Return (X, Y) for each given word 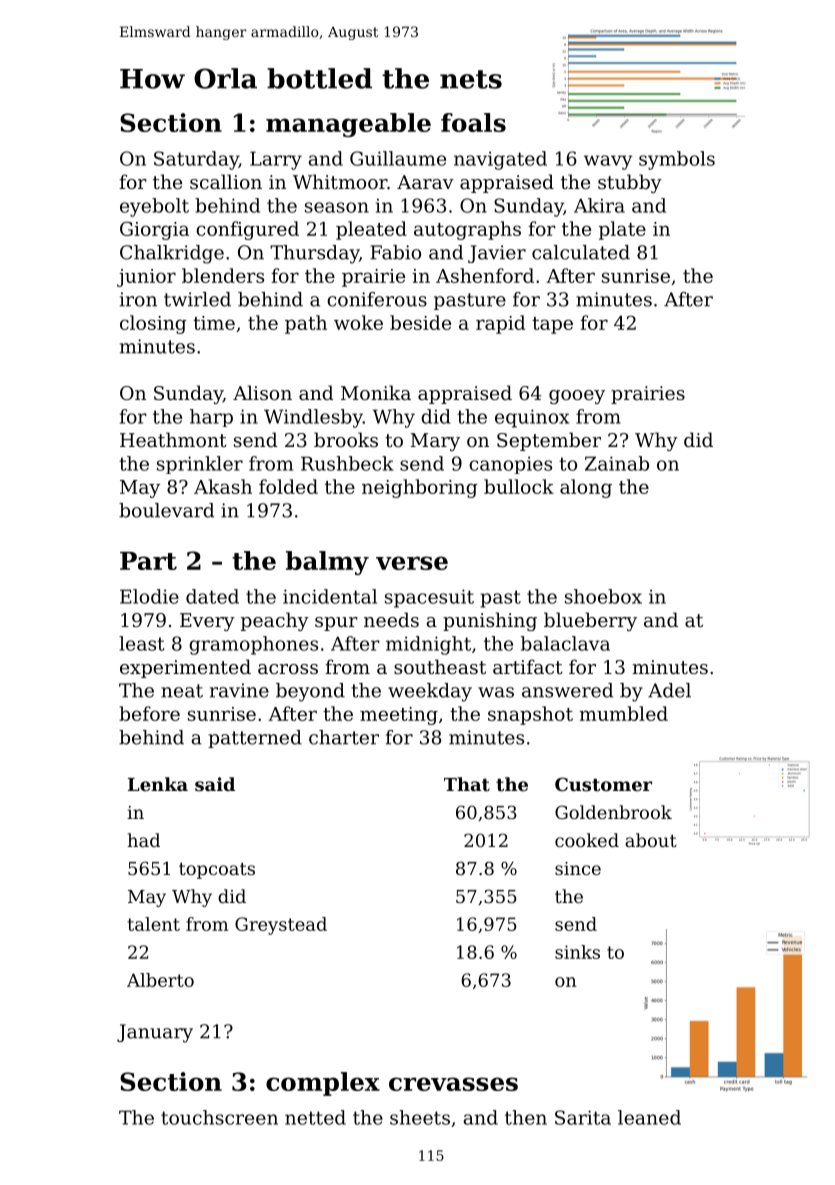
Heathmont (173, 439)
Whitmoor (340, 181)
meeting (399, 716)
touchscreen (219, 1117)
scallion (226, 181)
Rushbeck (347, 463)
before (149, 713)
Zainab (617, 463)
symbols (677, 160)
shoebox (603, 596)
